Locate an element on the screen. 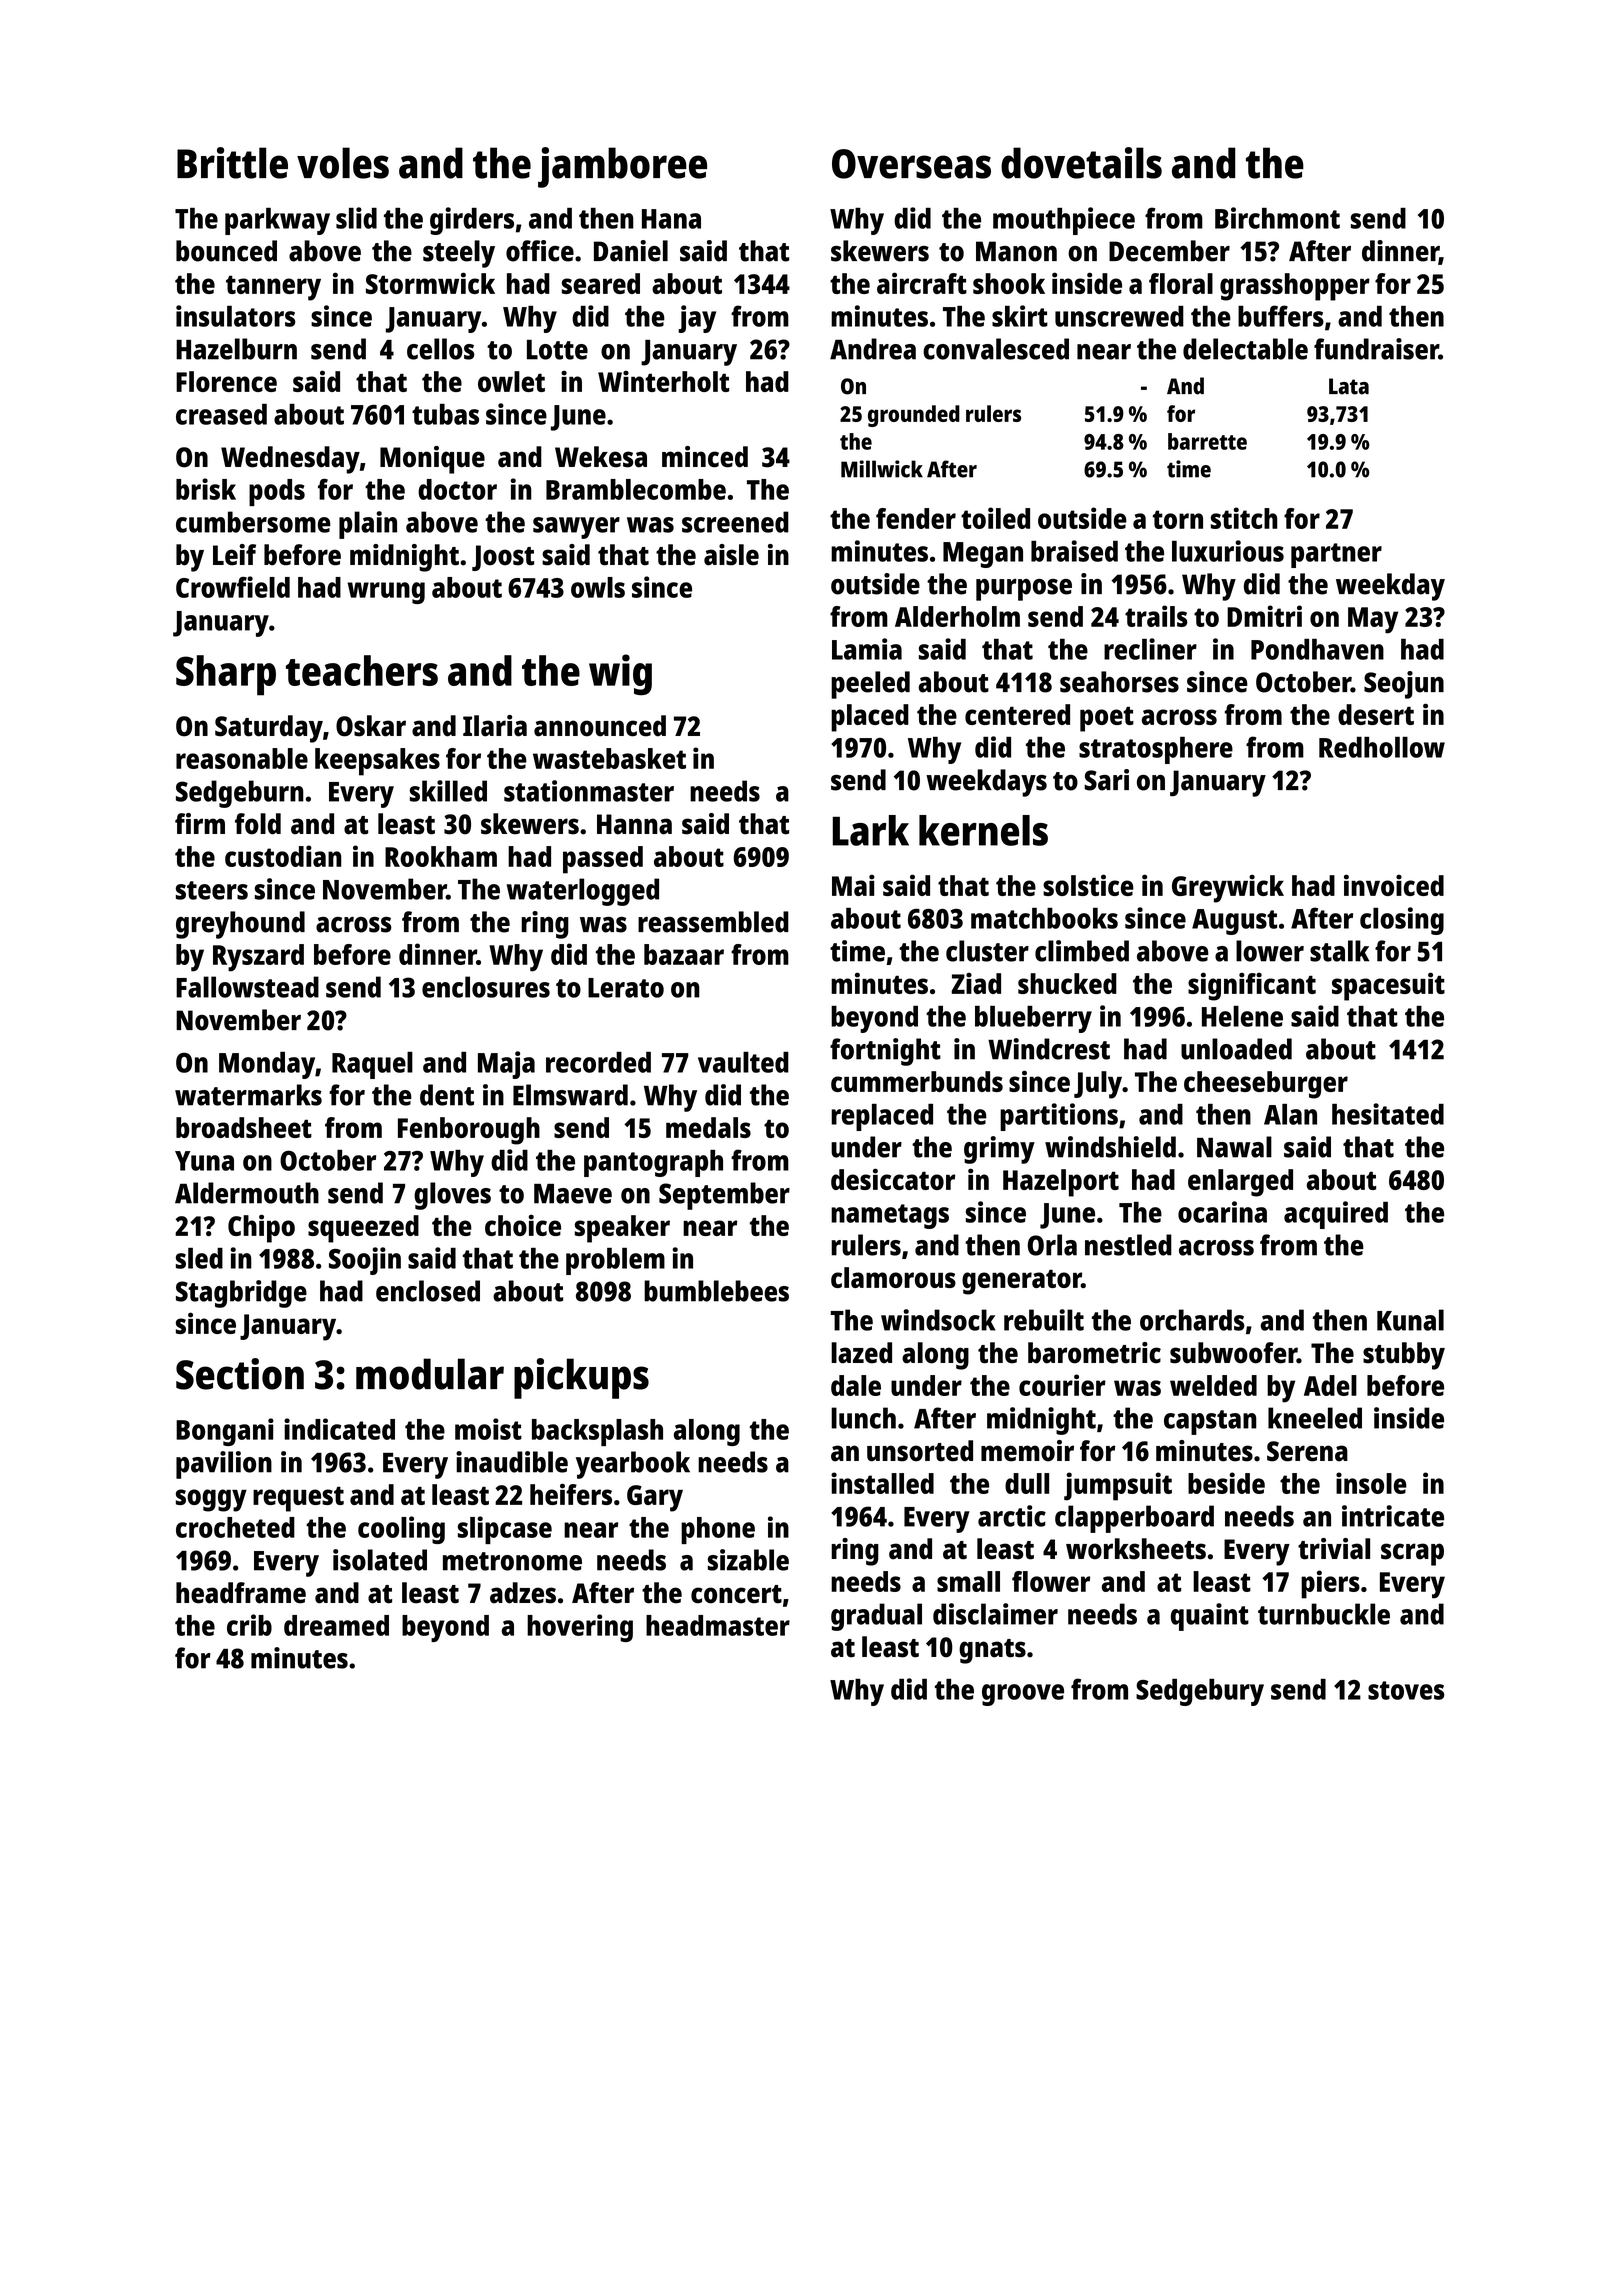  clamorous is located at coordinates (893, 1277).
